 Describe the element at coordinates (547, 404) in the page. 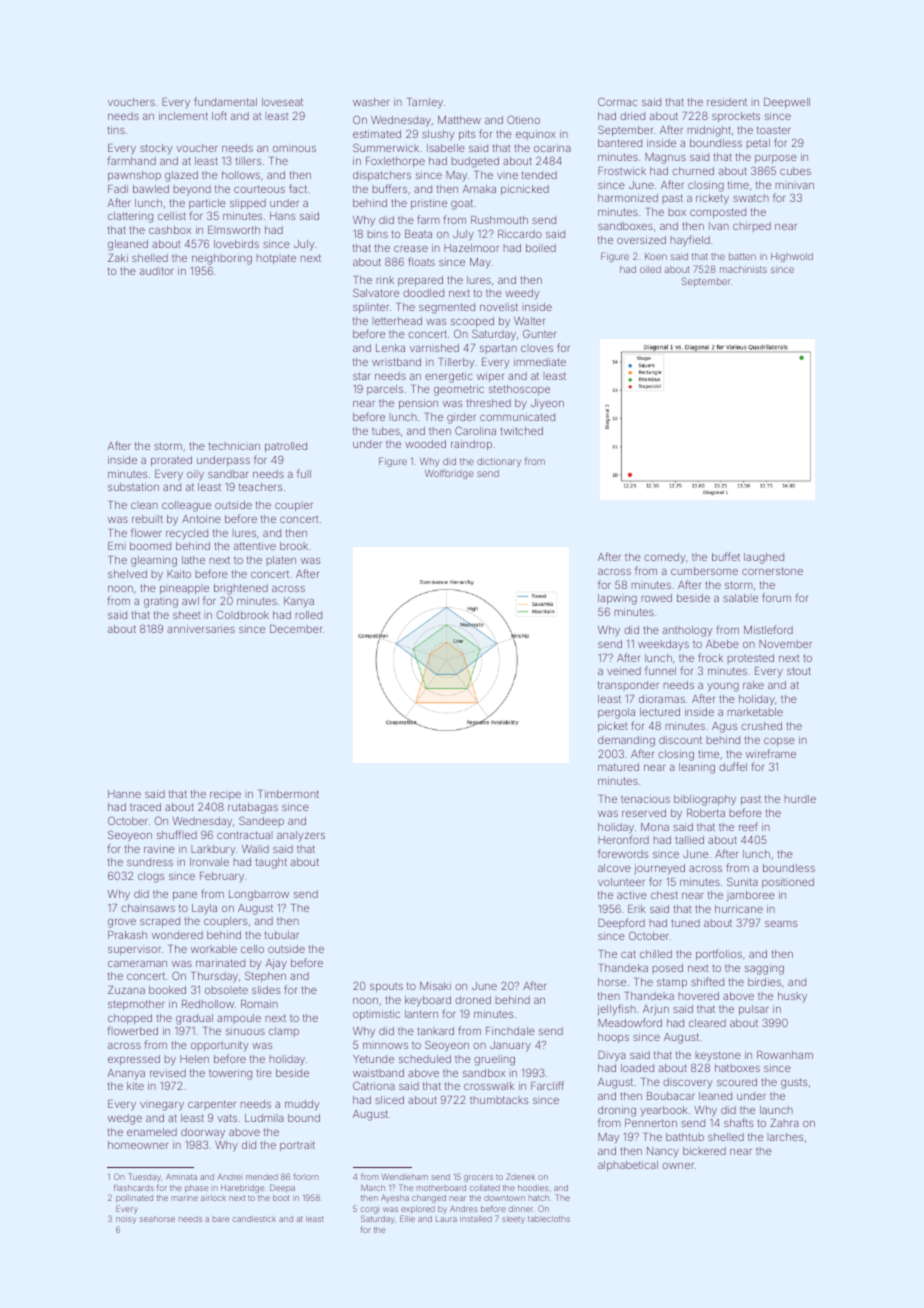

I see `Jiyeon` at that location.
